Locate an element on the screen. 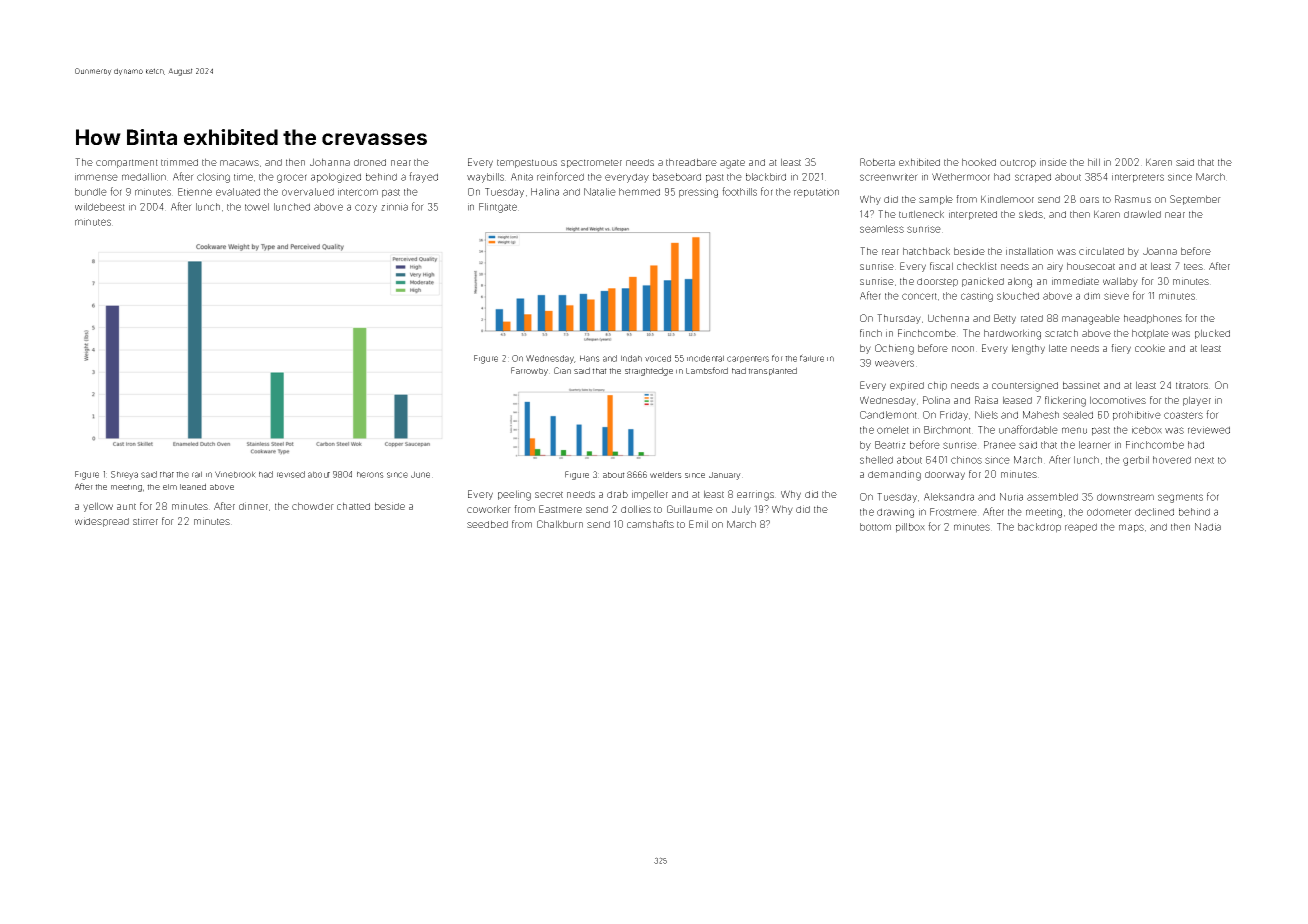 This screenshot has width=1308, height=924. Farrowby is located at coordinates (529, 371).
